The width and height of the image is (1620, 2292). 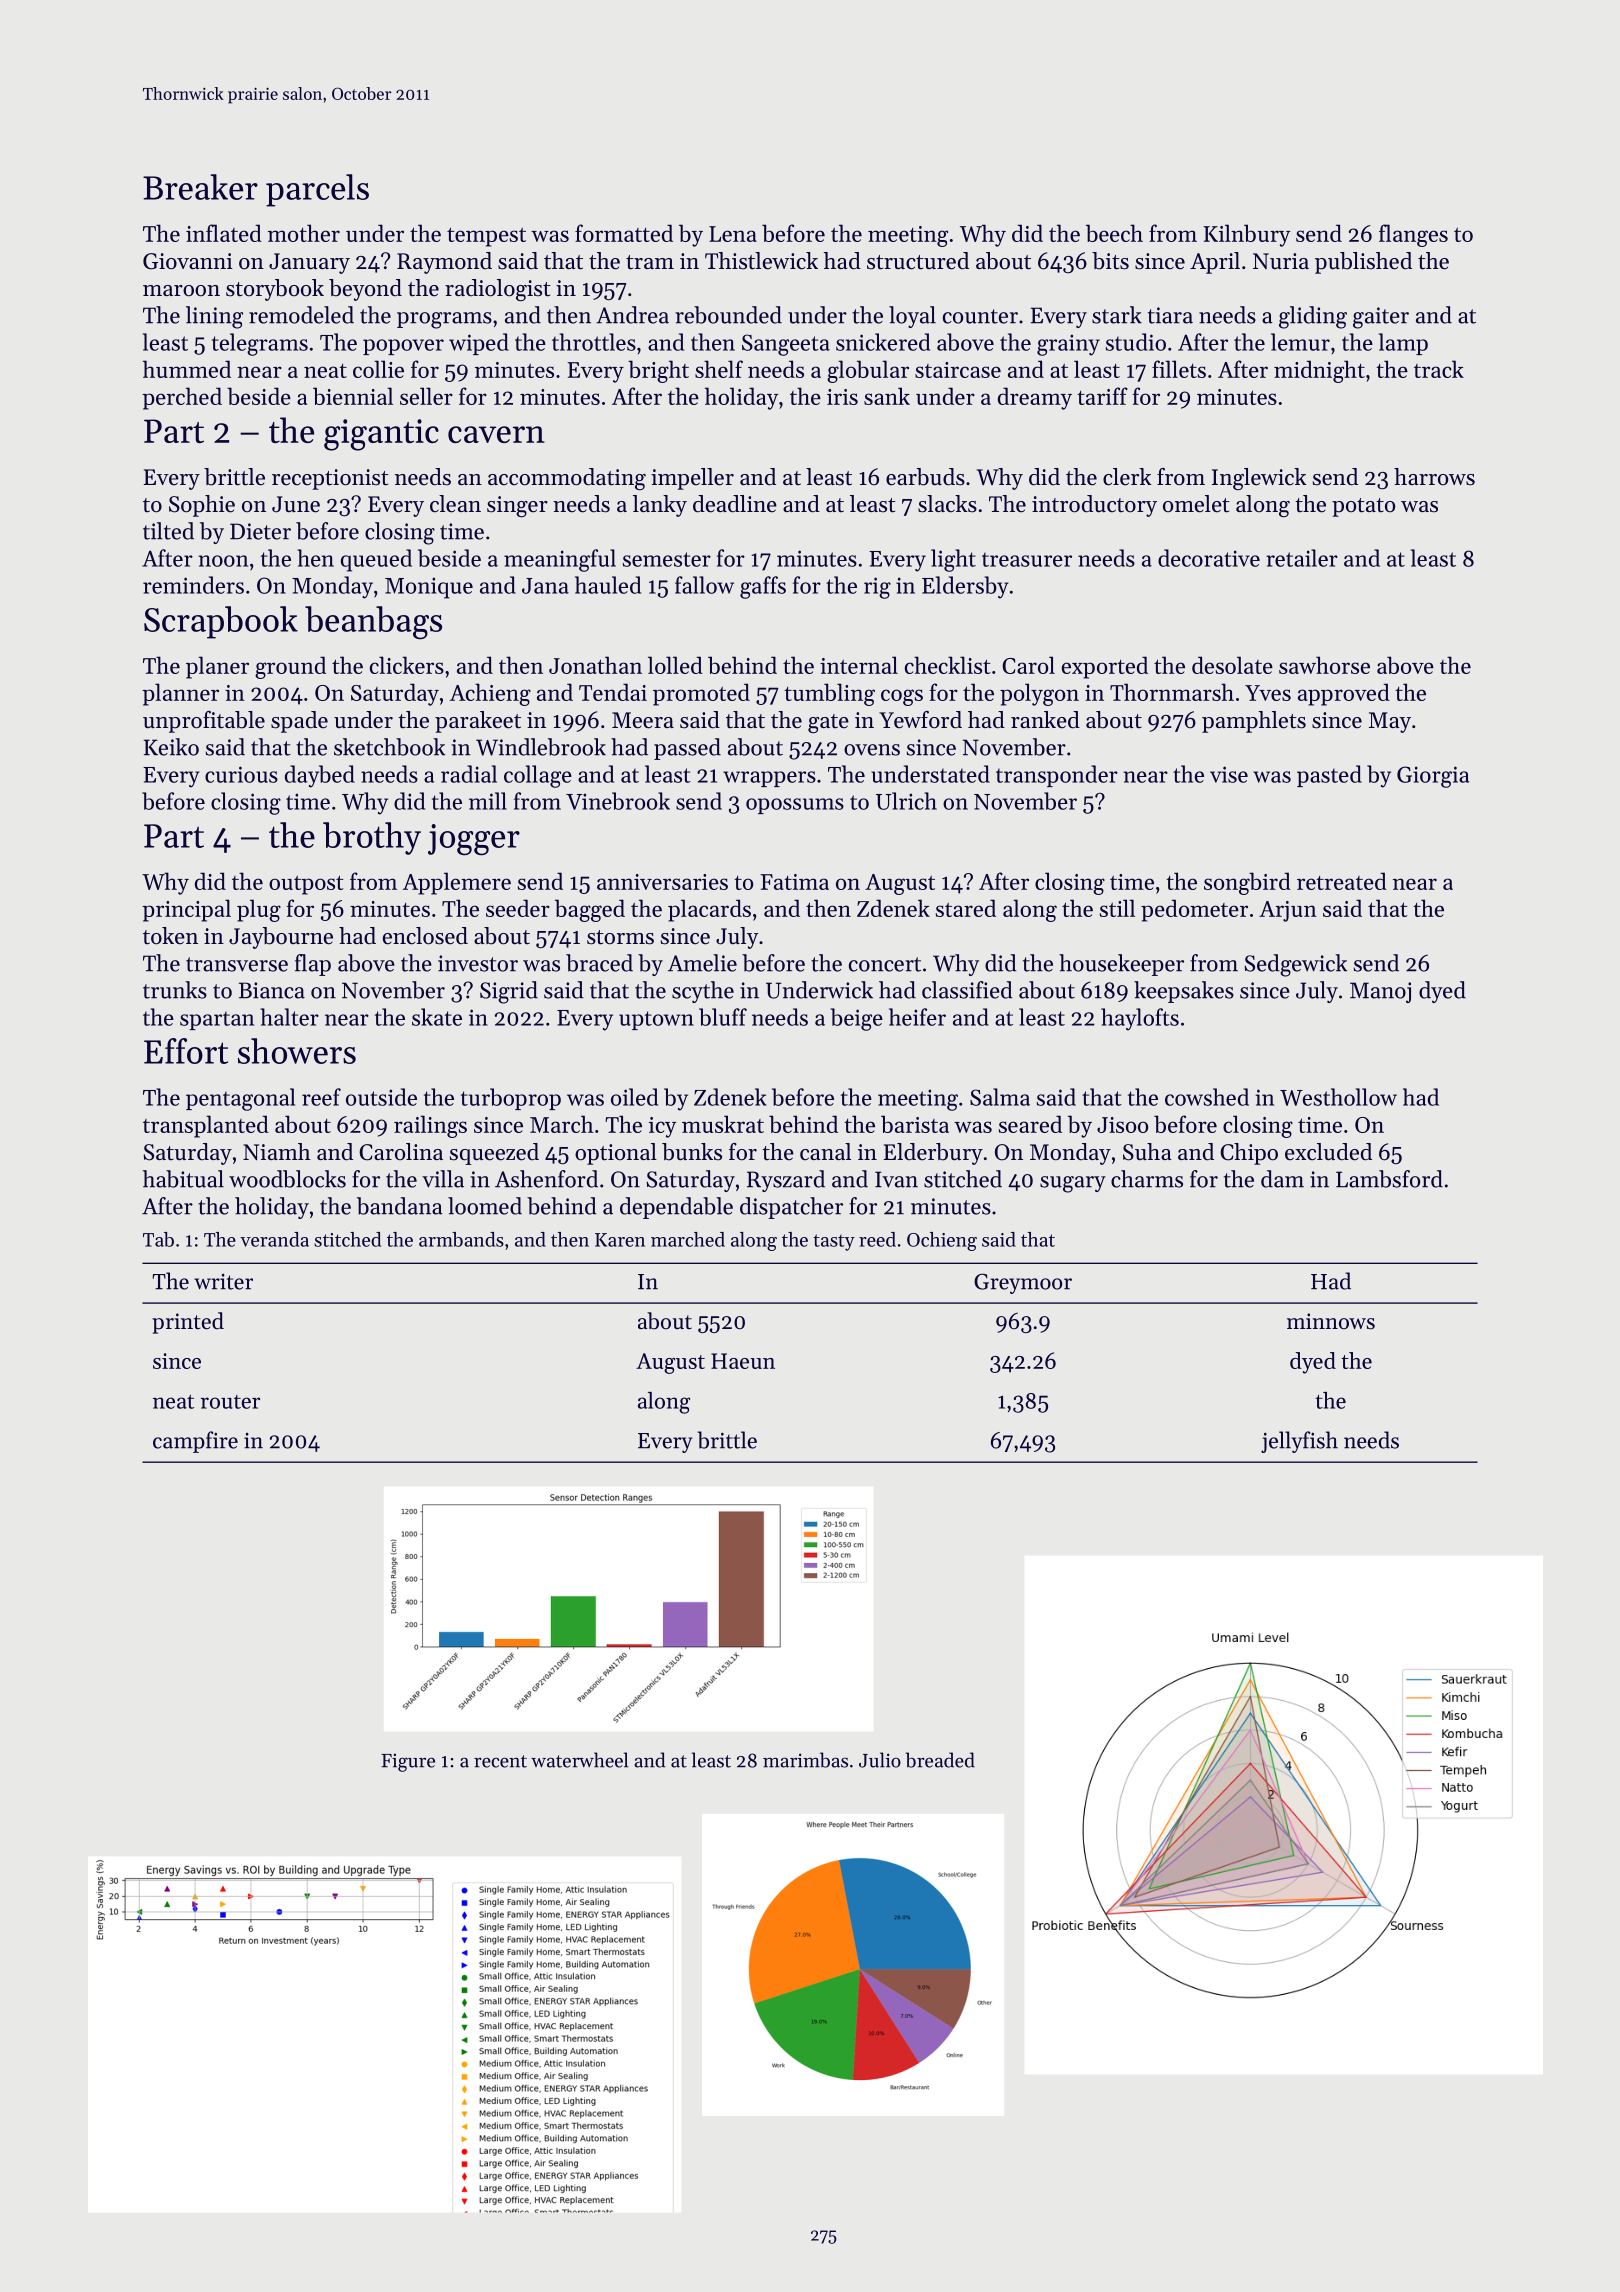 What do you see at coordinates (743, 1361) in the image?
I see `Haeun` at bounding box center [743, 1361].
